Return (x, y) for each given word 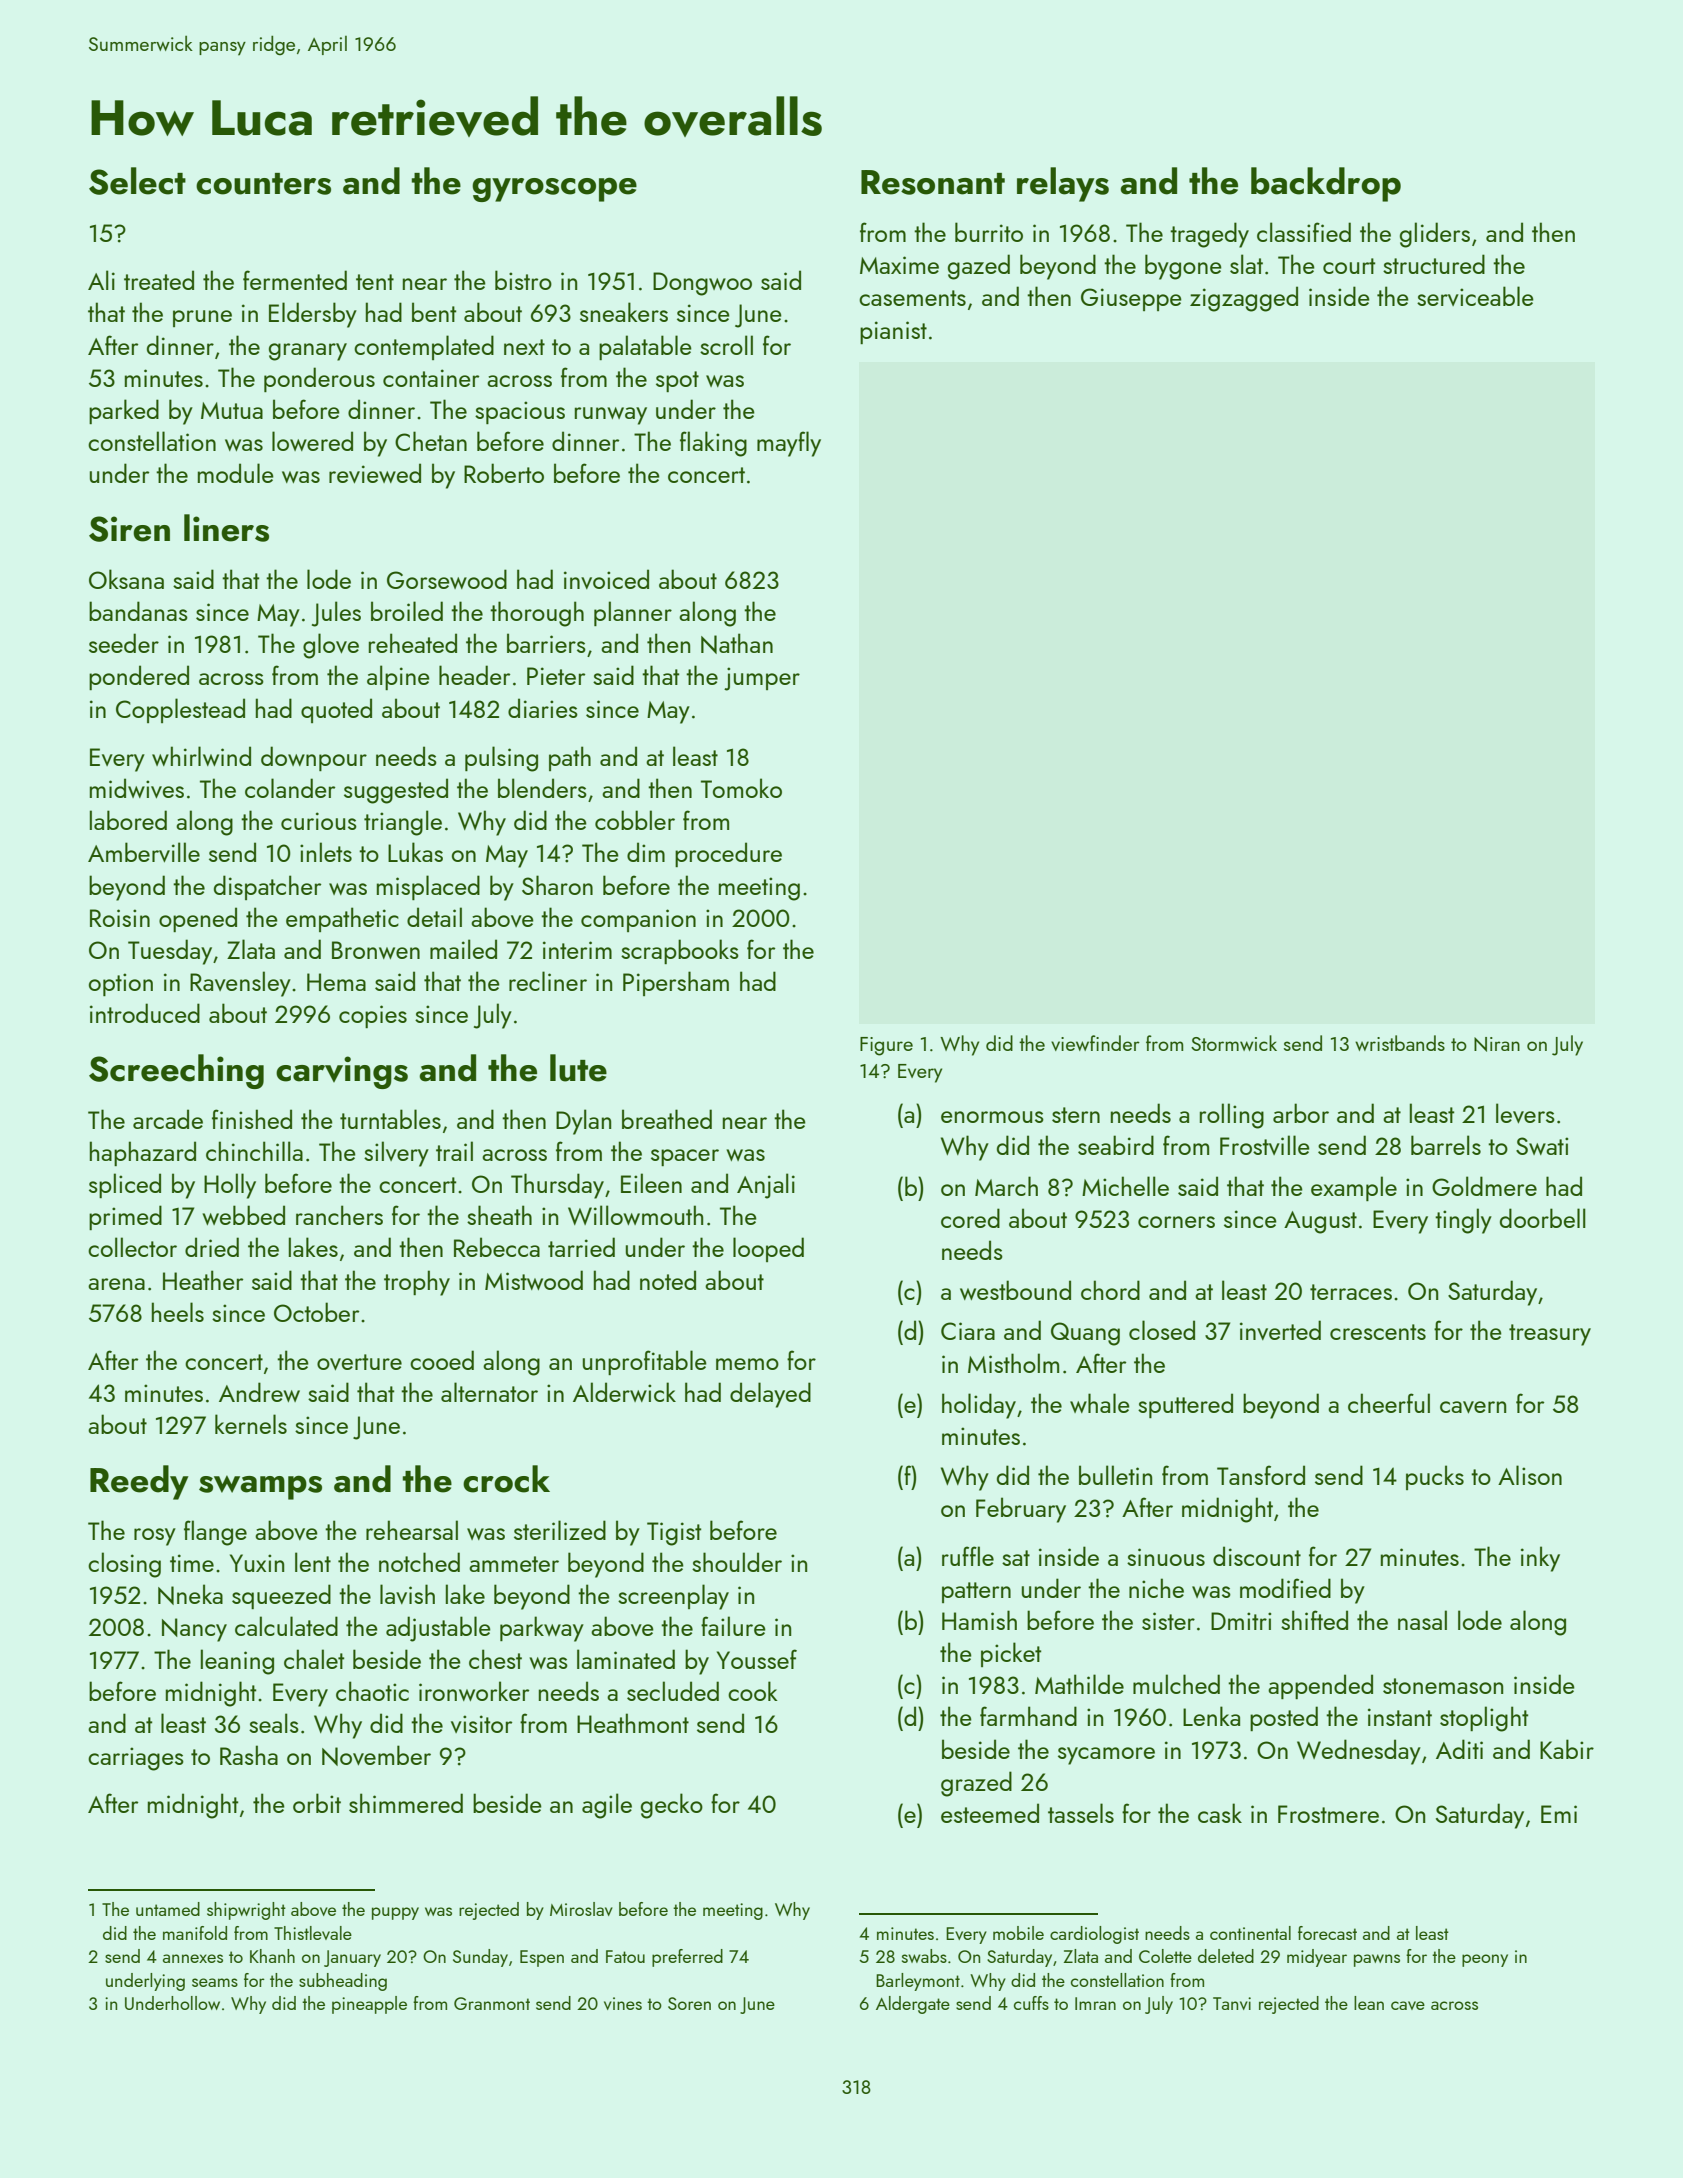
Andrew (259, 1392)
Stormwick (1234, 1043)
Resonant (933, 182)
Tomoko (741, 788)
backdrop (1326, 184)
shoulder (737, 1562)
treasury (1550, 1335)
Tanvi (1232, 2003)
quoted (336, 710)
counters (263, 184)
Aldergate (913, 2005)
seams (215, 1982)
